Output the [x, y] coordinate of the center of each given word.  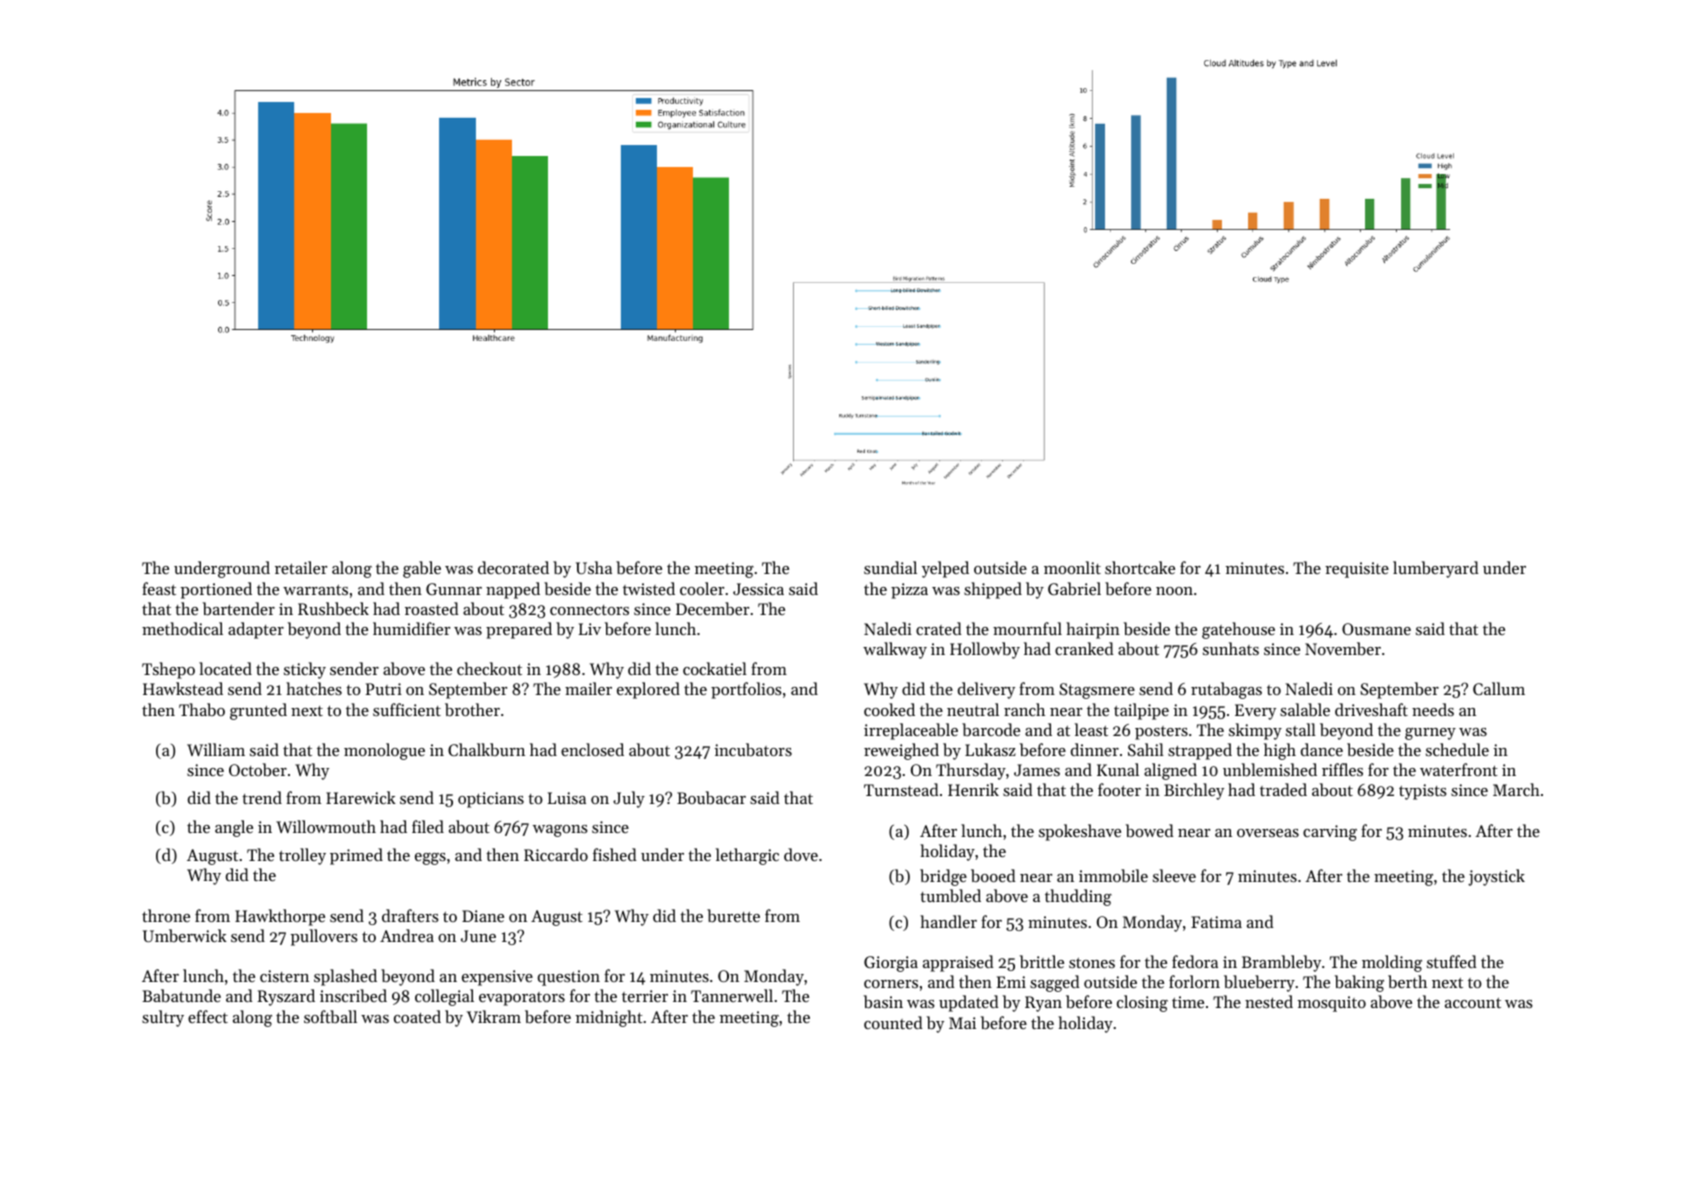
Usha [594, 567]
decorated [513, 567]
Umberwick [185, 935]
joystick [1496, 877]
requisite [1357, 570]
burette [733, 915]
